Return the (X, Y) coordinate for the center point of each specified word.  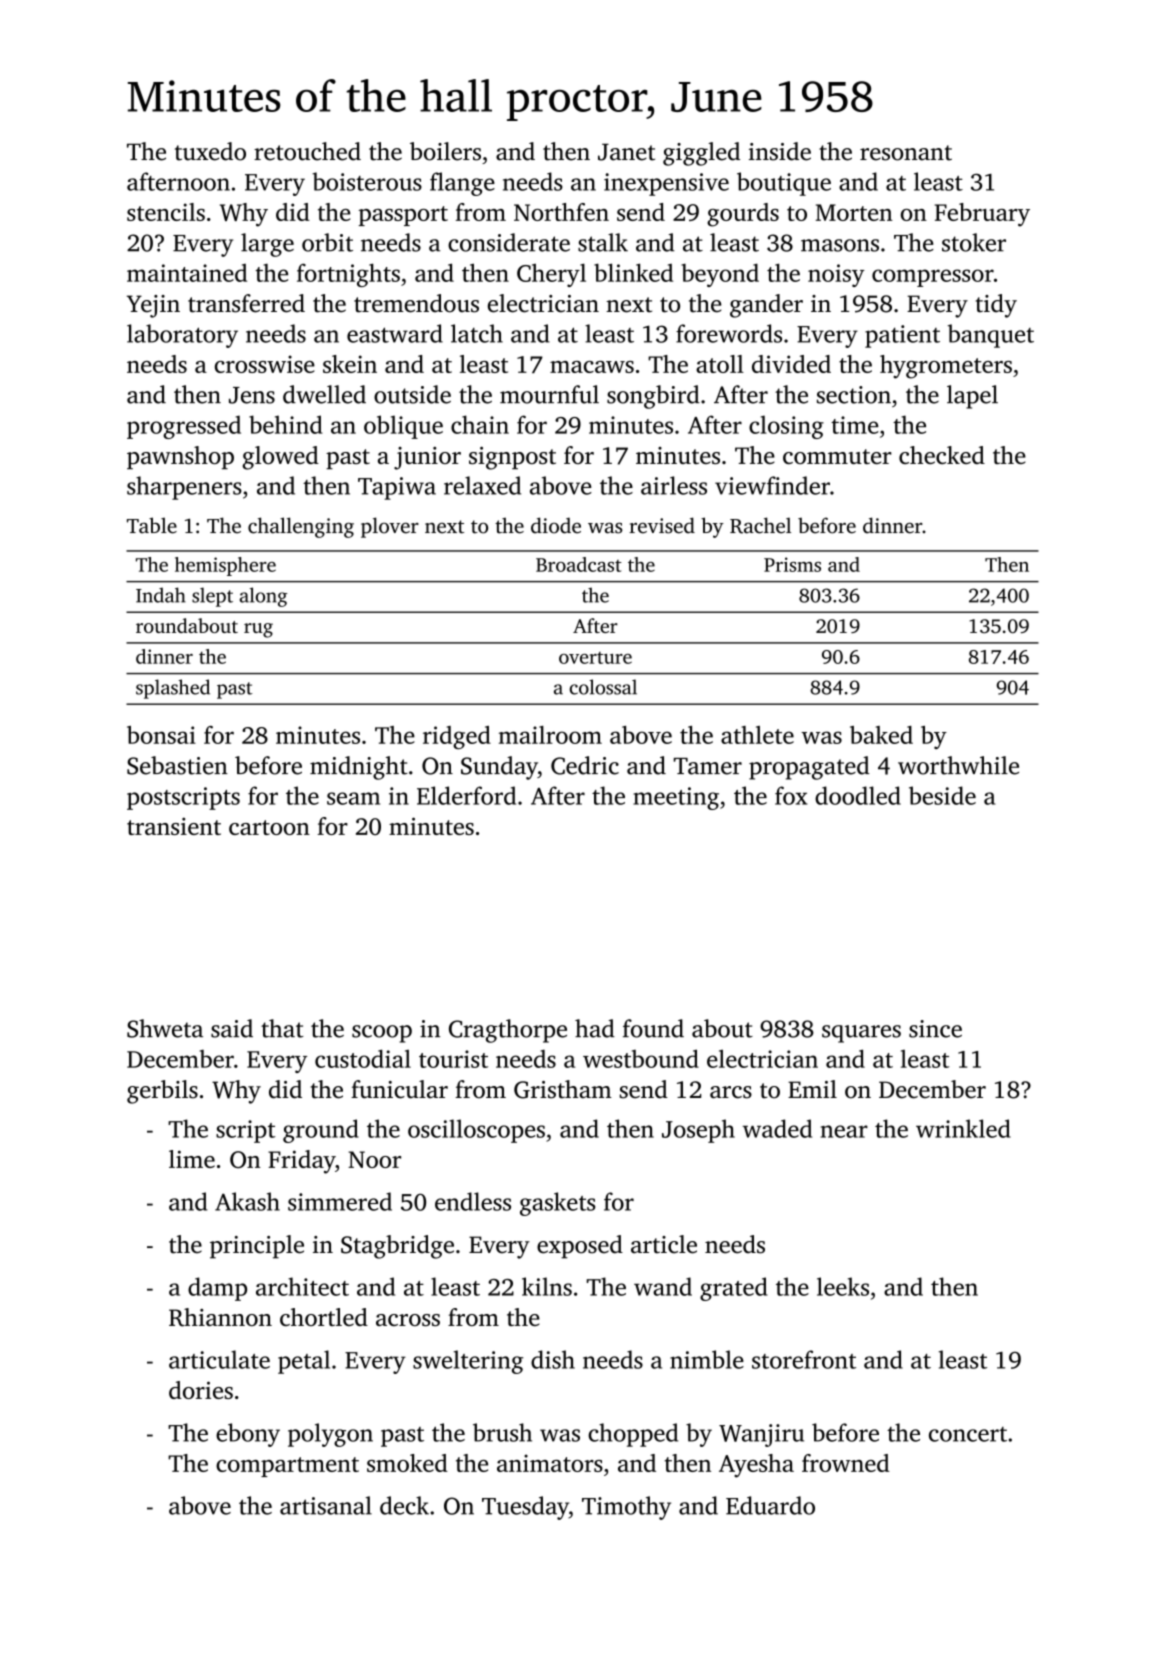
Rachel (760, 525)
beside (942, 795)
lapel (972, 397)
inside (780, 151)
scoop (382, 1034)
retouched (307, 151)
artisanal (326, 1505)
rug (258, 630)
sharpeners (184, 488)
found (653, 1028)
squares (861, 1034)
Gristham (563, 1089)
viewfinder (772, 485)
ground (321, 1131)
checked (942, 455)
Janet (626, 152)
